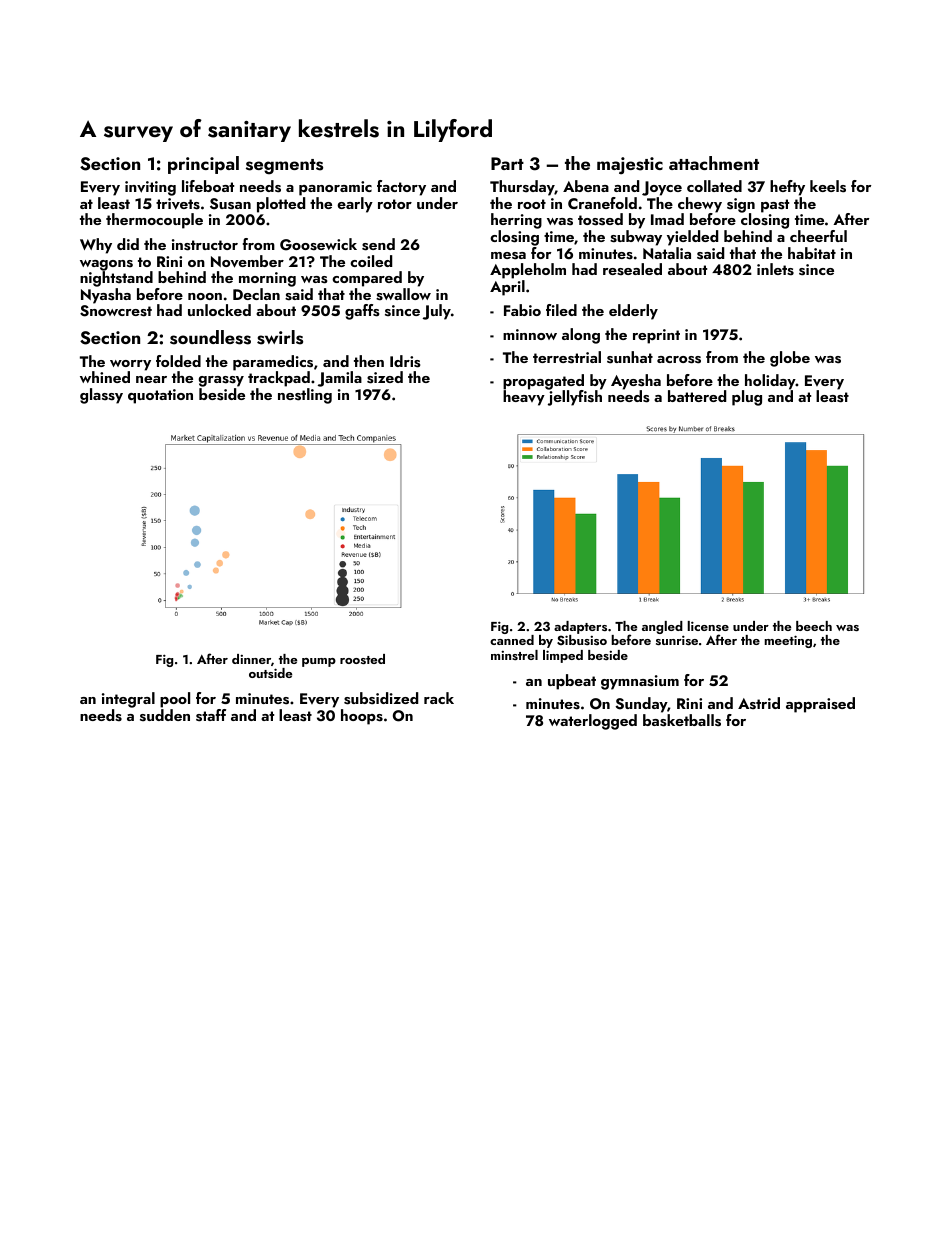  Describe the element at coordinates (759, 703) in the screenshot. I see `Astrid` at that location.
